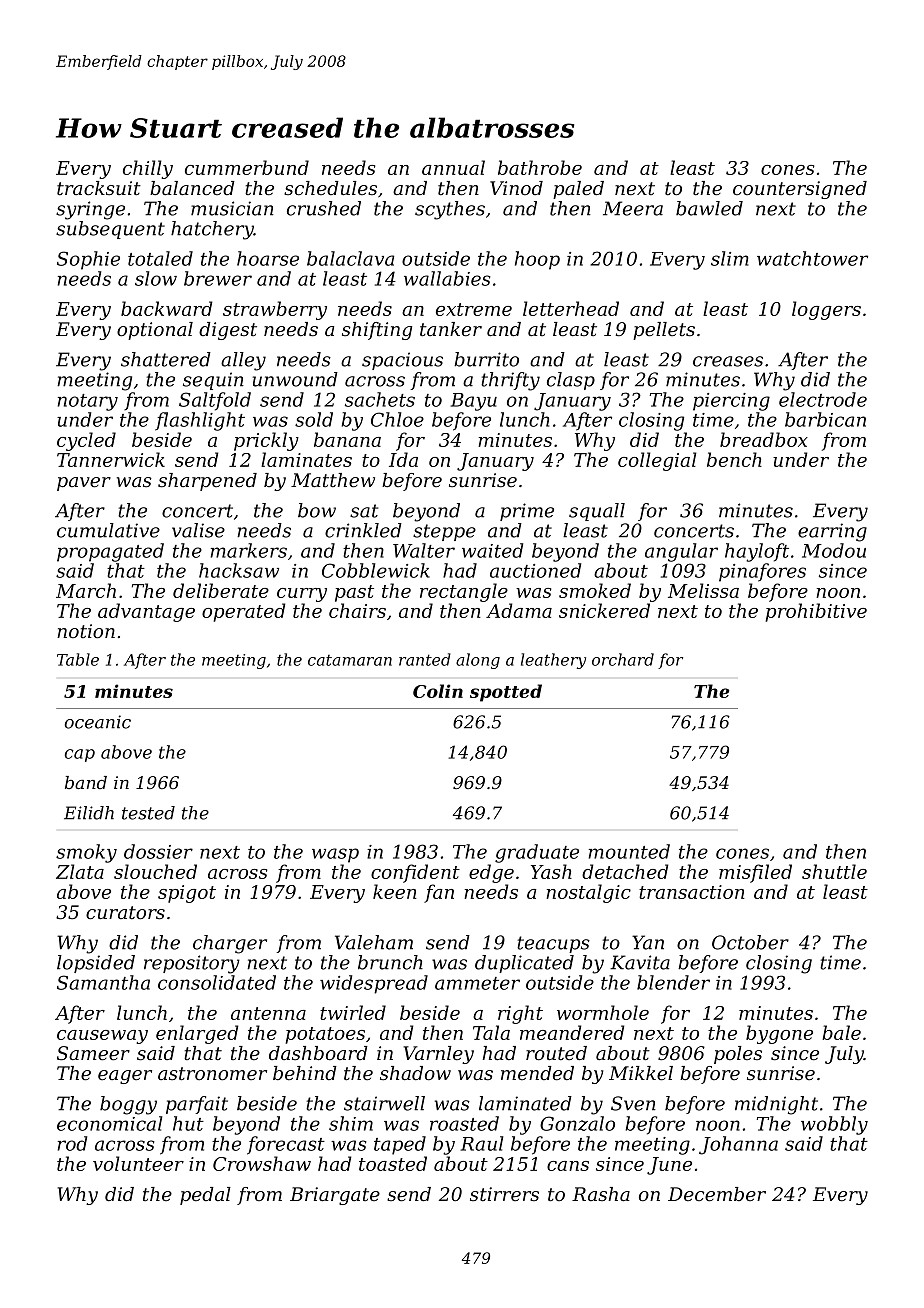 The width and height of the document is (924, 1308). Describe the element at coordinates (800, 190) in the document. I see `countersigned` at that location.
